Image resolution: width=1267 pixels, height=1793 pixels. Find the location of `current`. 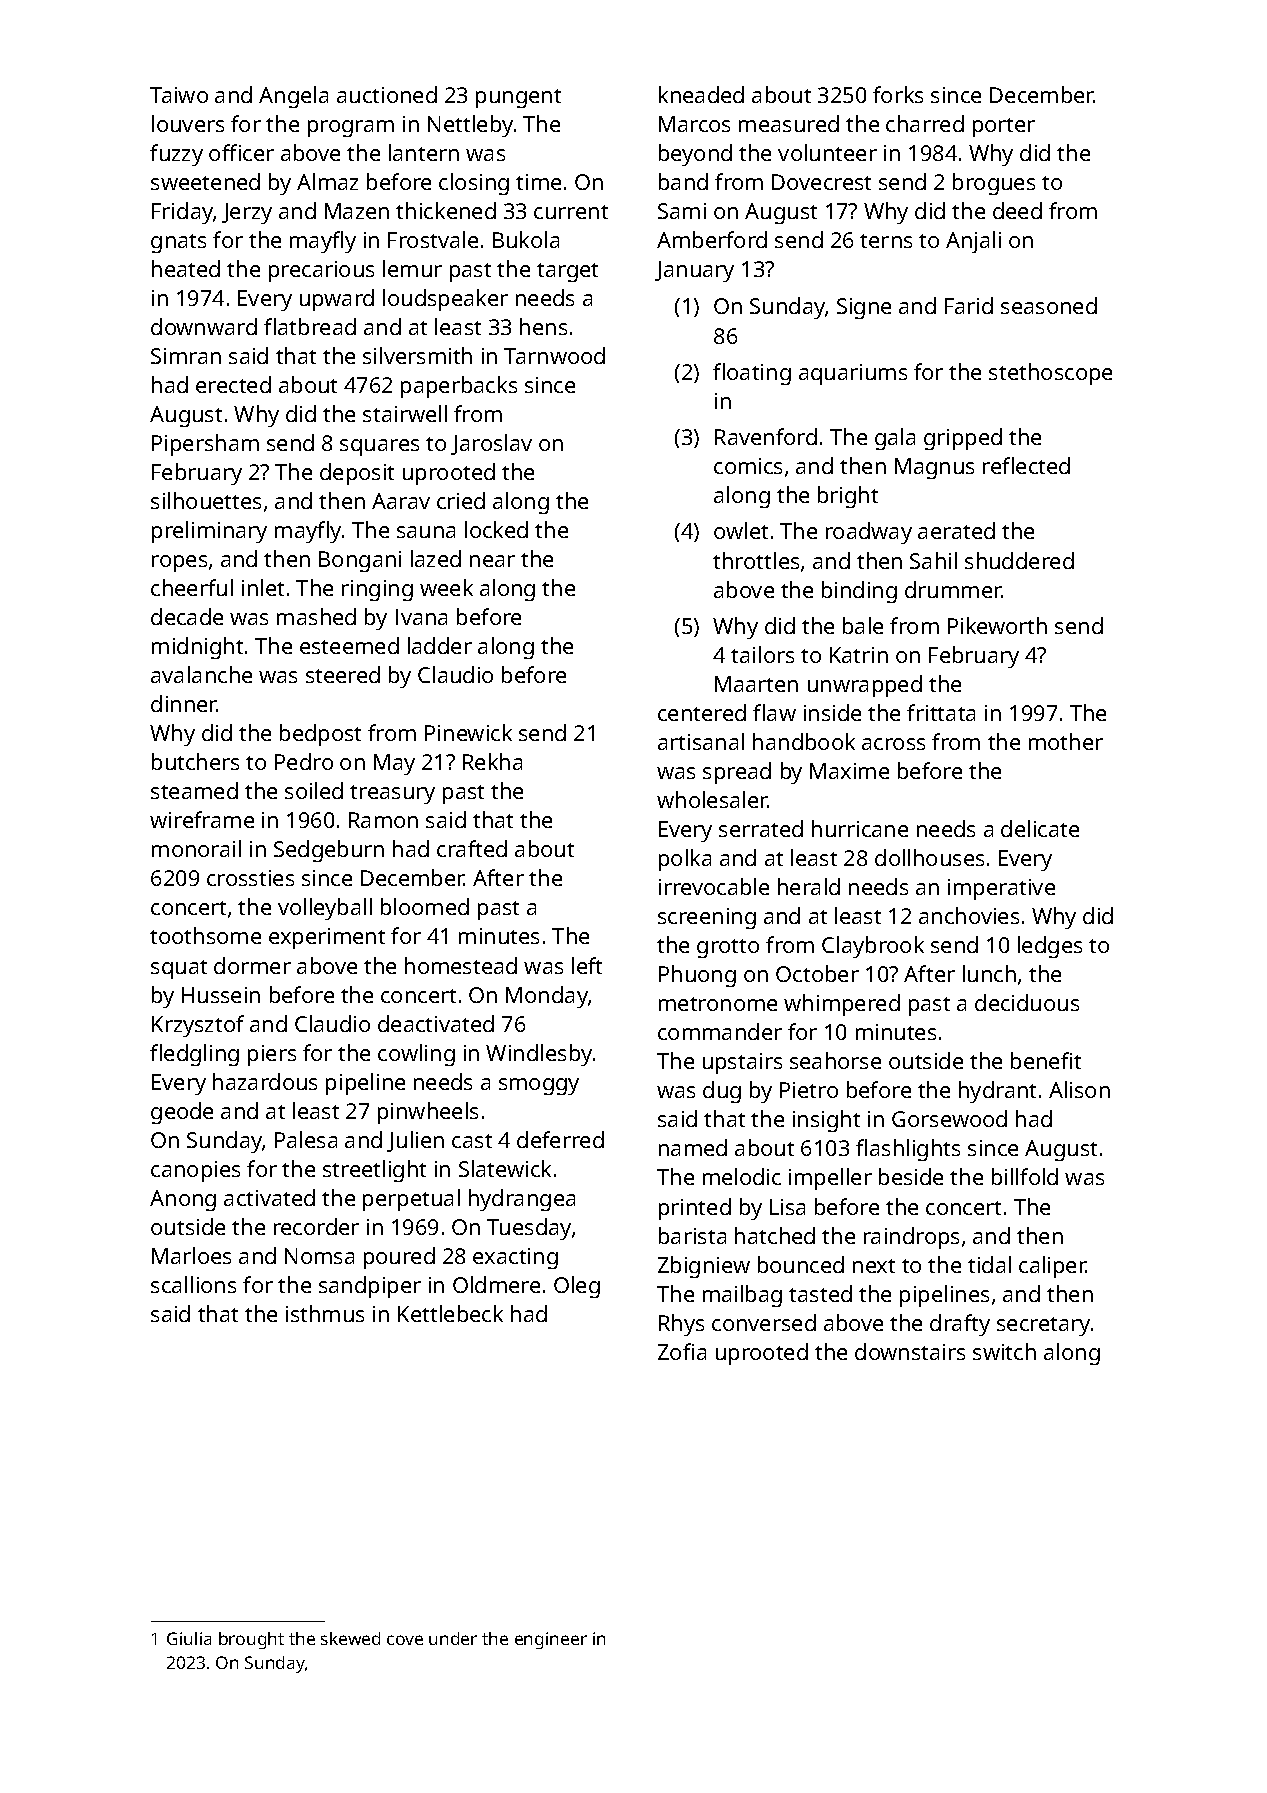

current is located at coordinates (571, 212).
